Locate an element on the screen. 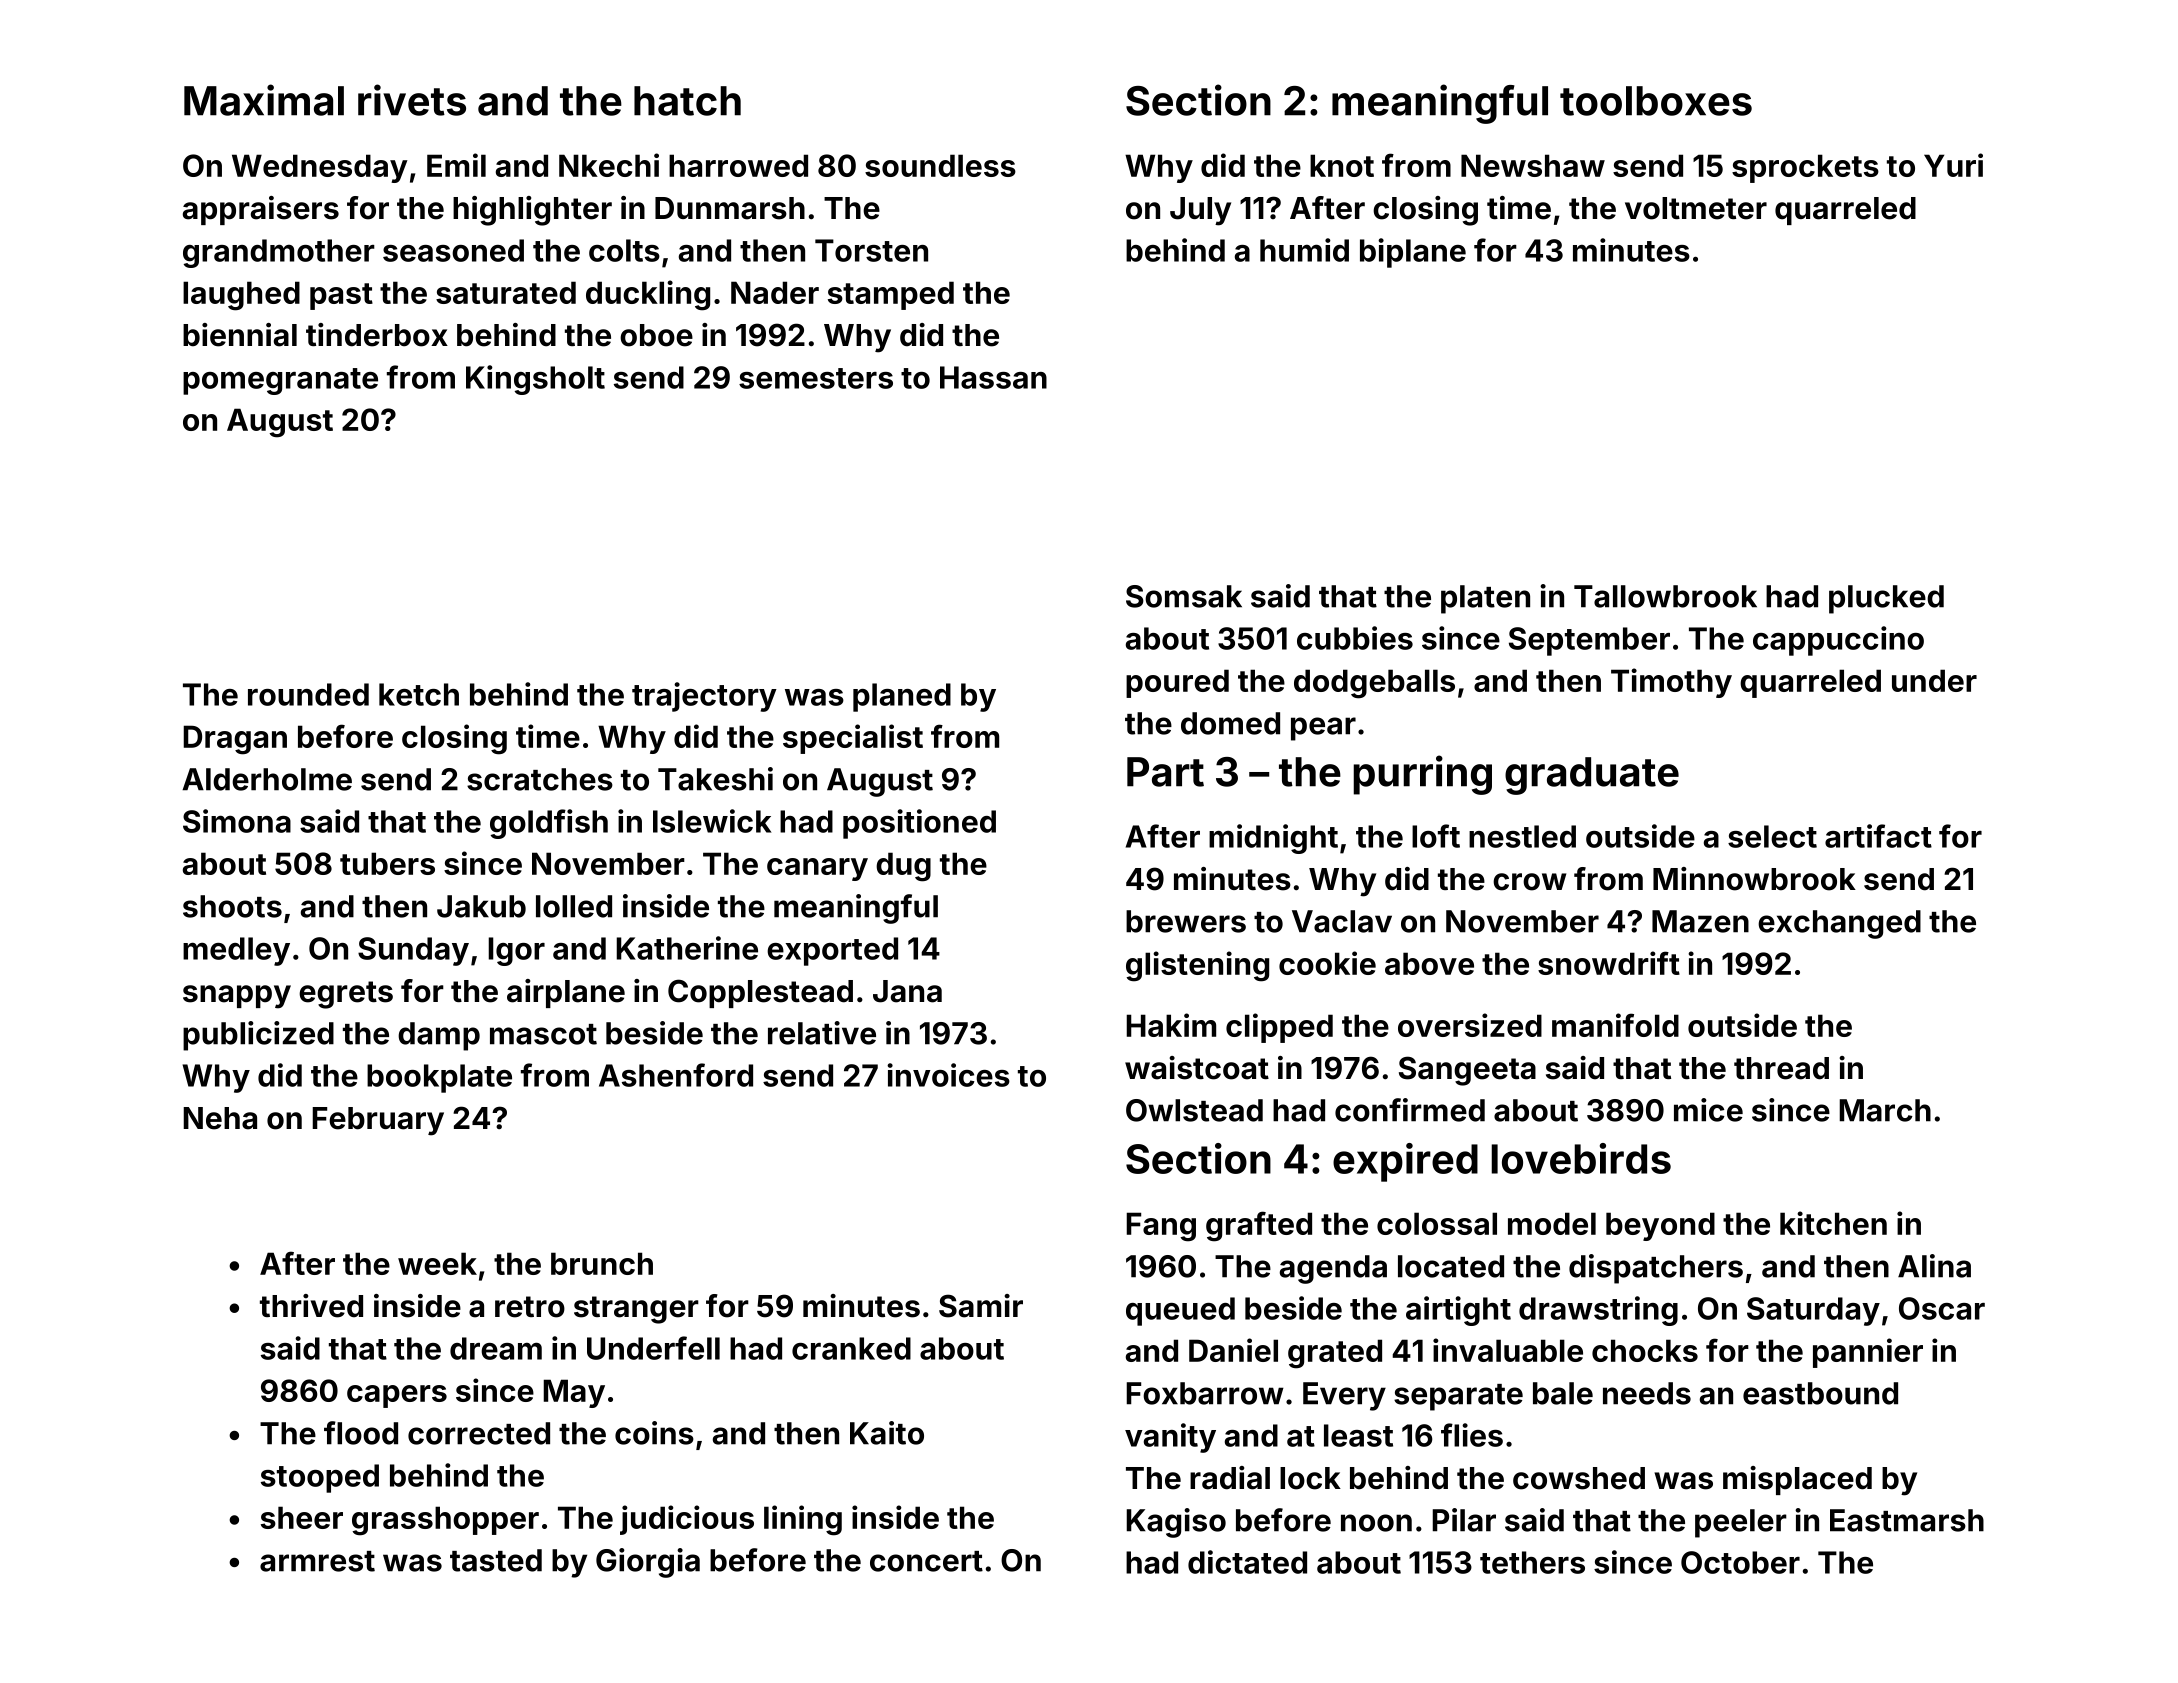  October is located at coordinates (1740, 1562).
